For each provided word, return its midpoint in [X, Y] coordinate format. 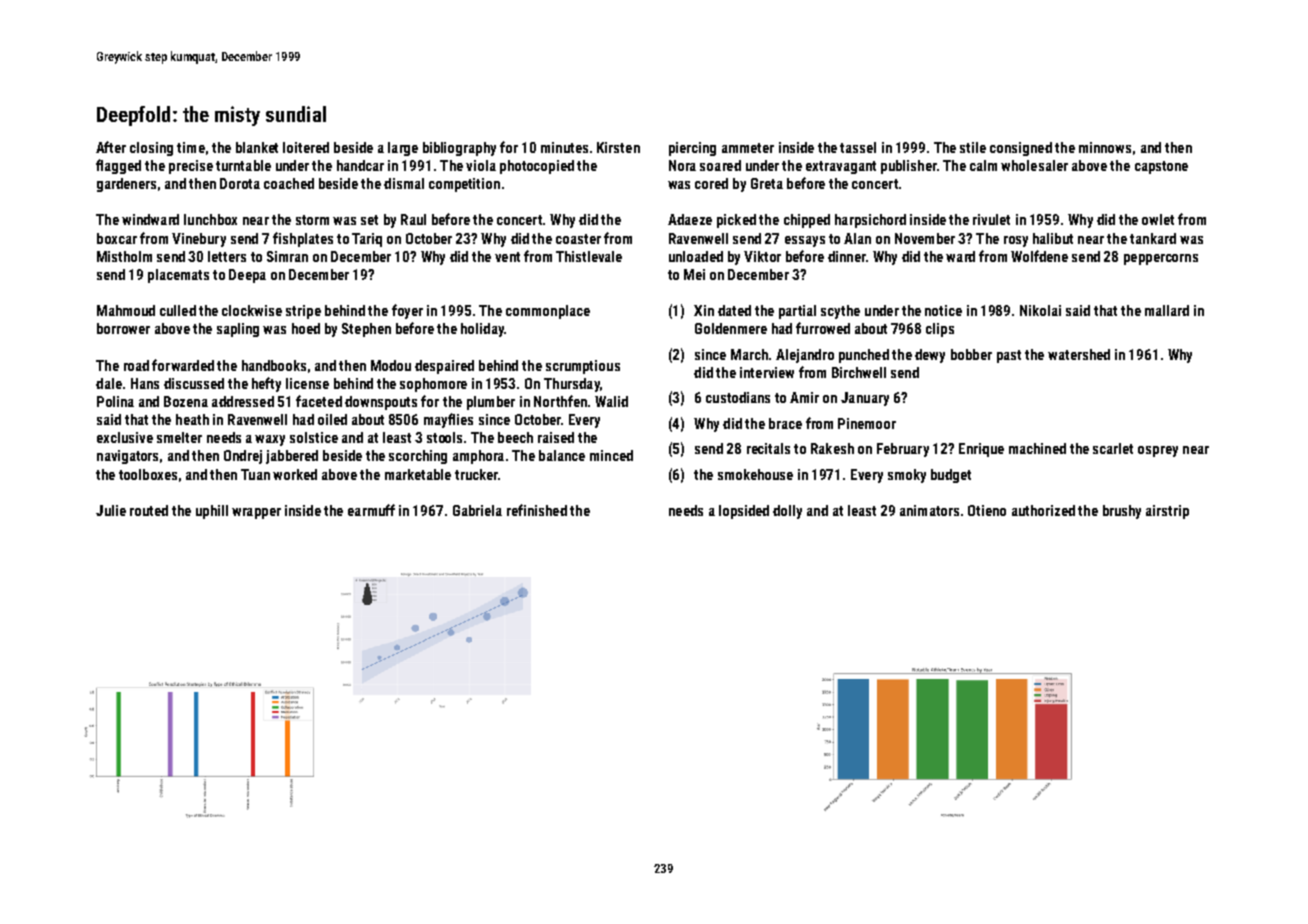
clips [940, 330]
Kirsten [618, 147]
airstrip [1167, 512]
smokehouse [755, 474]
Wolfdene [1039, 256]
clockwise [252, 310]
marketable [418, 474]
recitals [768, 448]
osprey [1158, 451]
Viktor [762, 256]
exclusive [125, 437]
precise [191, 167]
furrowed [823, 328]
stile [973, 147]
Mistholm [124, 256]
